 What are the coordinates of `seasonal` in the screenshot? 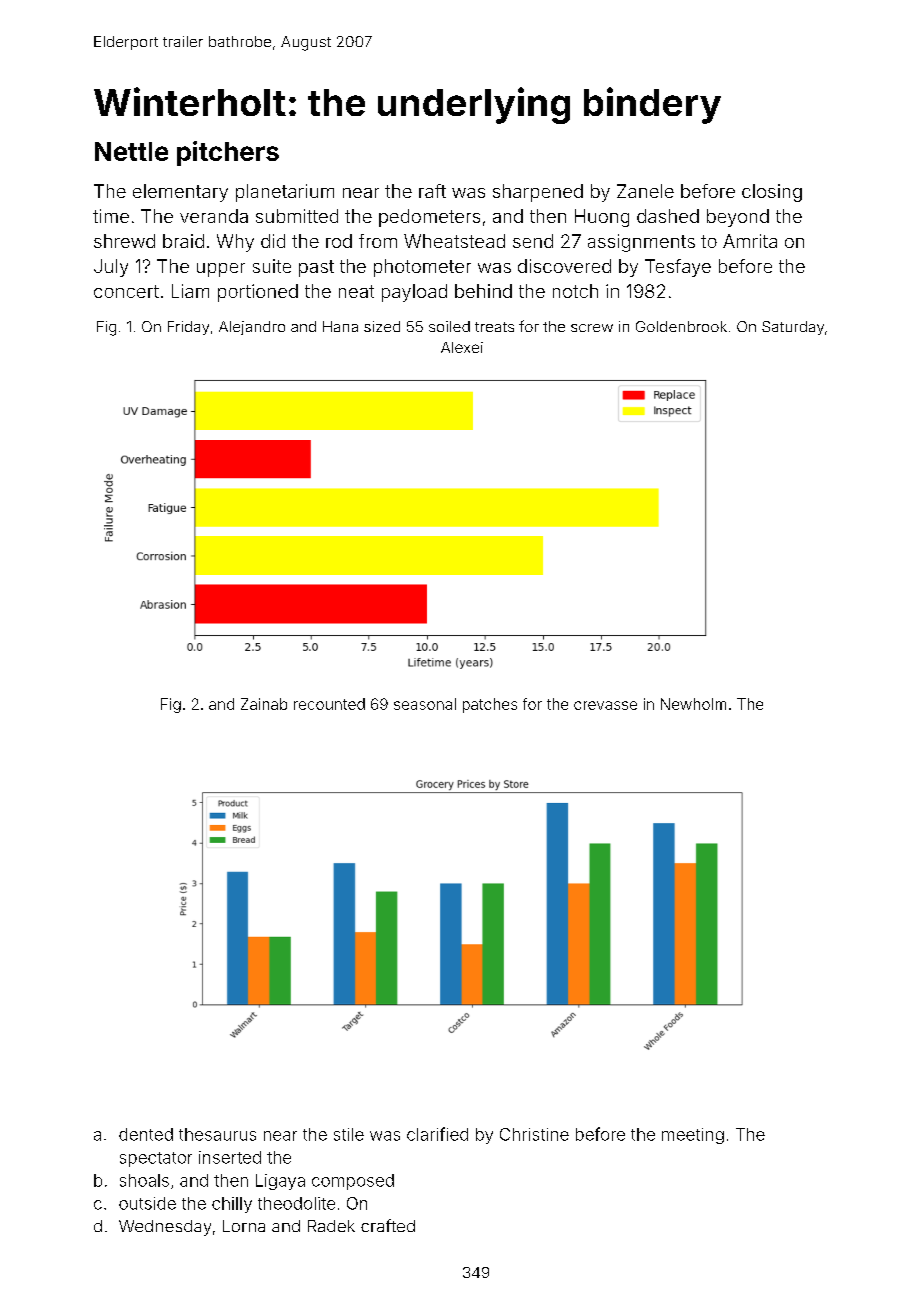 It's located at (425, 704).
